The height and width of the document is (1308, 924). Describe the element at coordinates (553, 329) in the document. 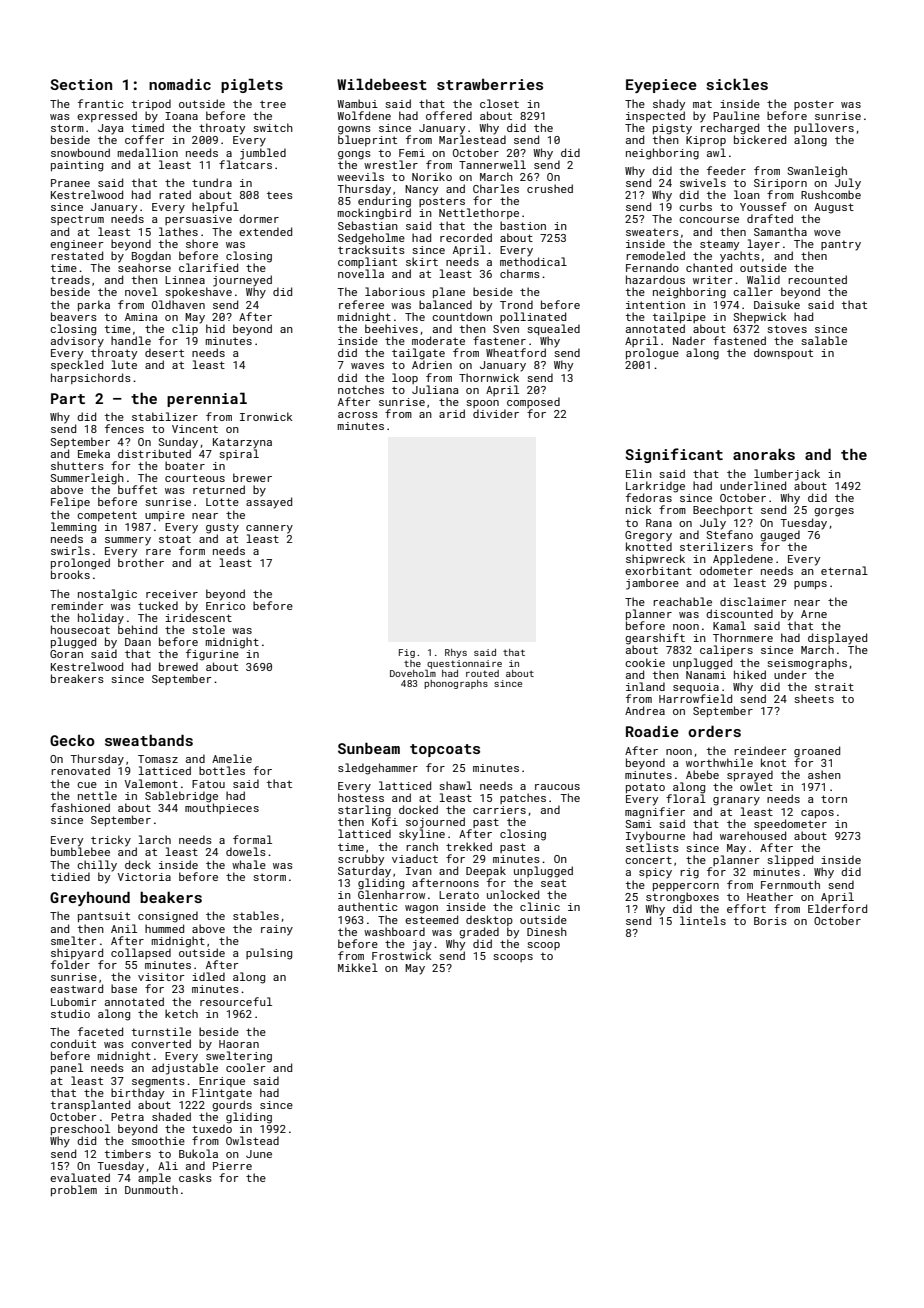

I see `squealed` at that location.
